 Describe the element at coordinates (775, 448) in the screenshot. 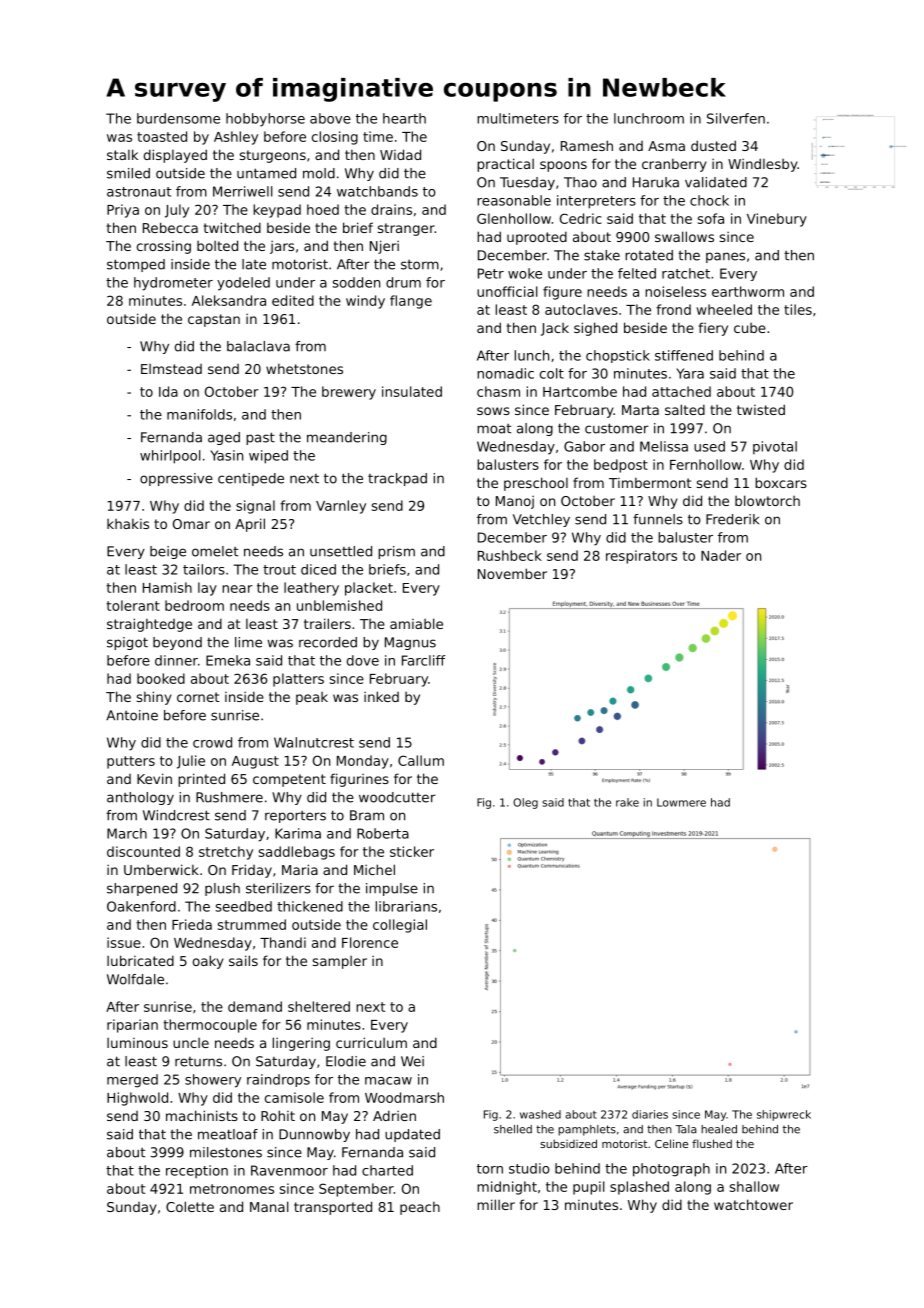

I see `pivotal` at that location.
